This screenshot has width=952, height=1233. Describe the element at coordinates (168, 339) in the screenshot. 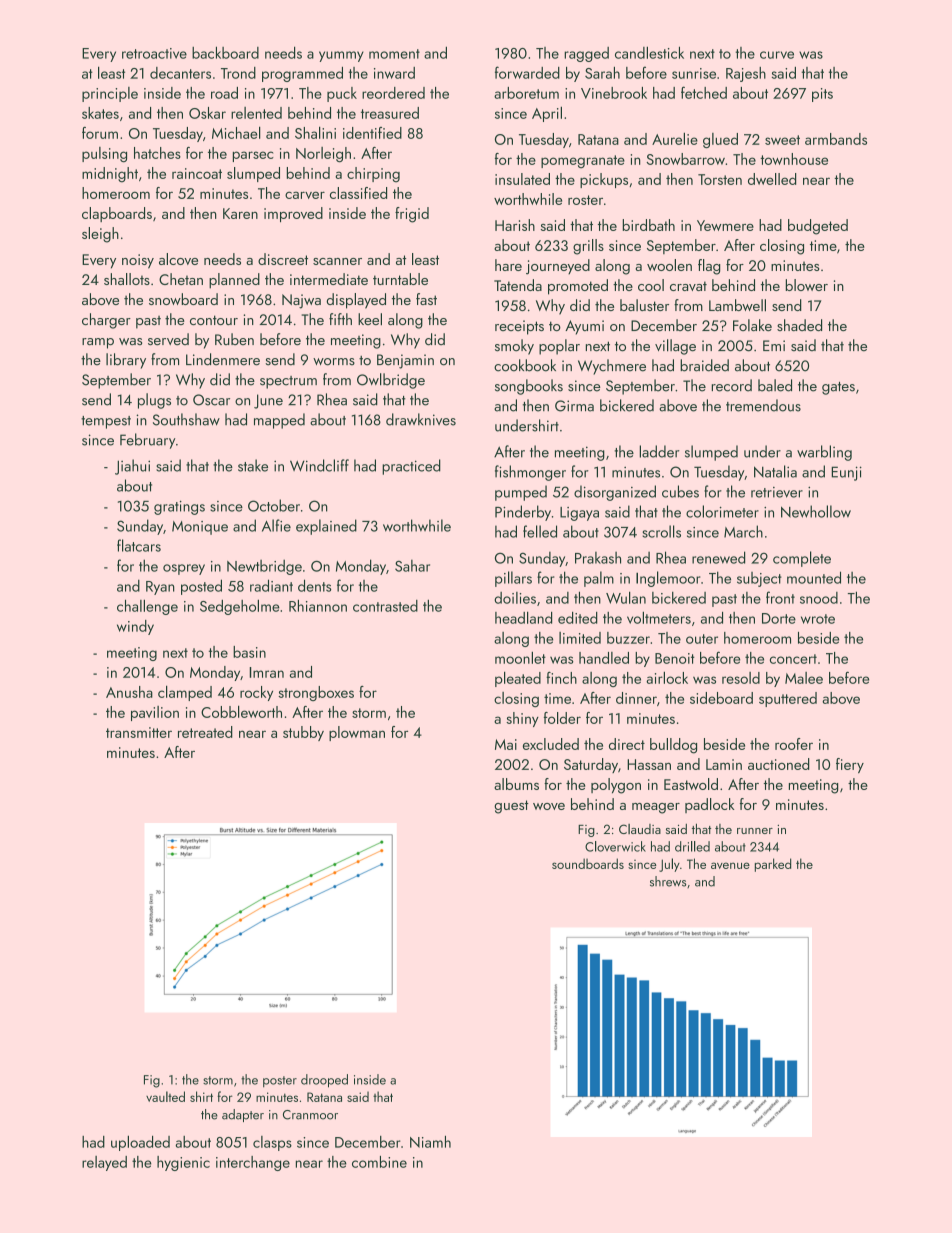

I see `served` at that location.
